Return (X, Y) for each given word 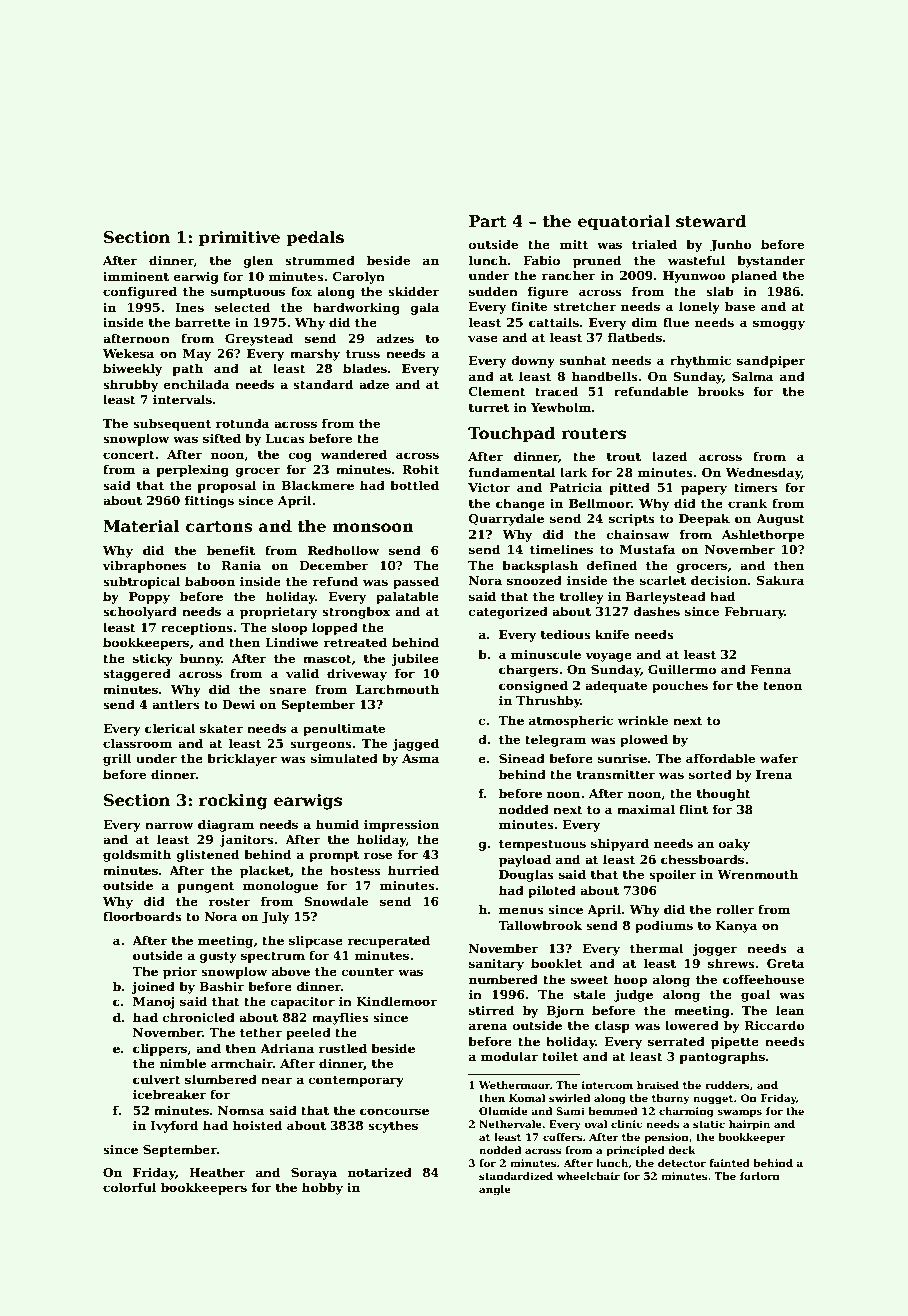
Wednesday (763, 473)
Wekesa (128, 353)
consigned (533, 686)
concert (129, 455)
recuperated (389, 941)
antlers (176, 704)
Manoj (154, 1003)
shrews (731, 963)
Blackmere (317, 485)
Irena (774, 774)
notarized (380, 1172)
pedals (315, 238)
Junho (731, 245)
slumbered (221, 1079)
